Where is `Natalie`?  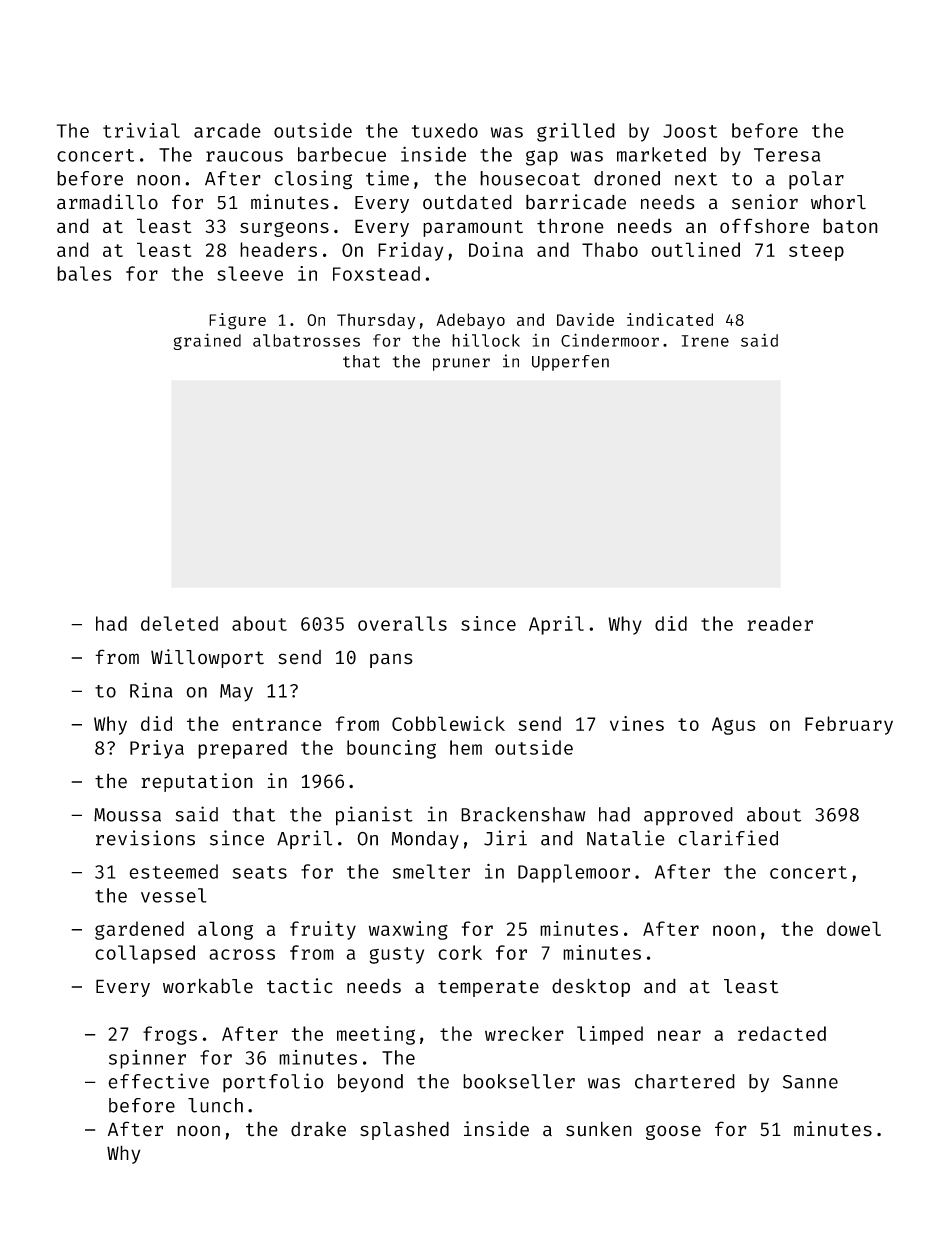 Natalie is located at coordinates (626, 838).
